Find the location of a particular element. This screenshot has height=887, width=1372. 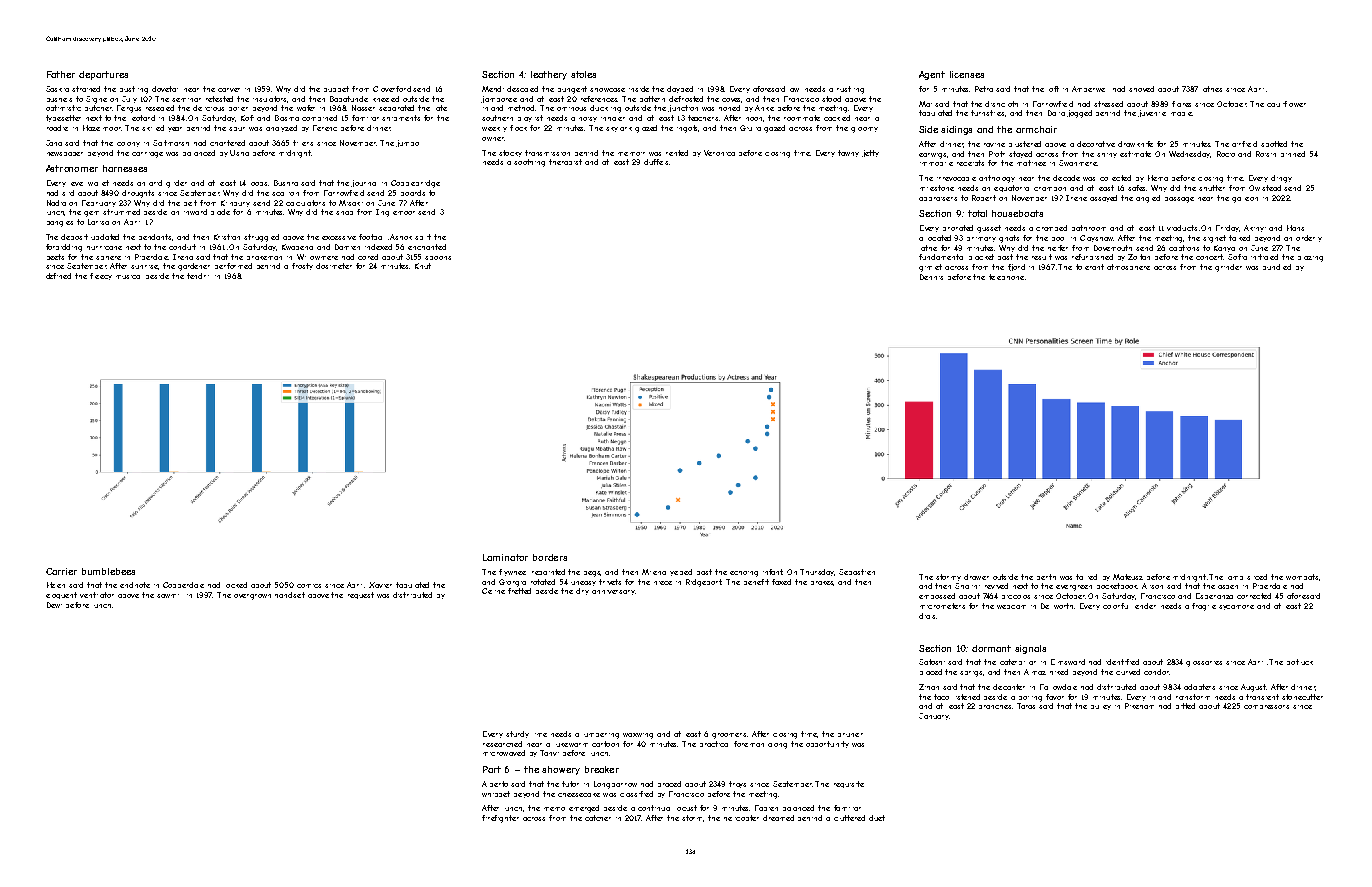

Agent is located at coordinates (932, 75).
